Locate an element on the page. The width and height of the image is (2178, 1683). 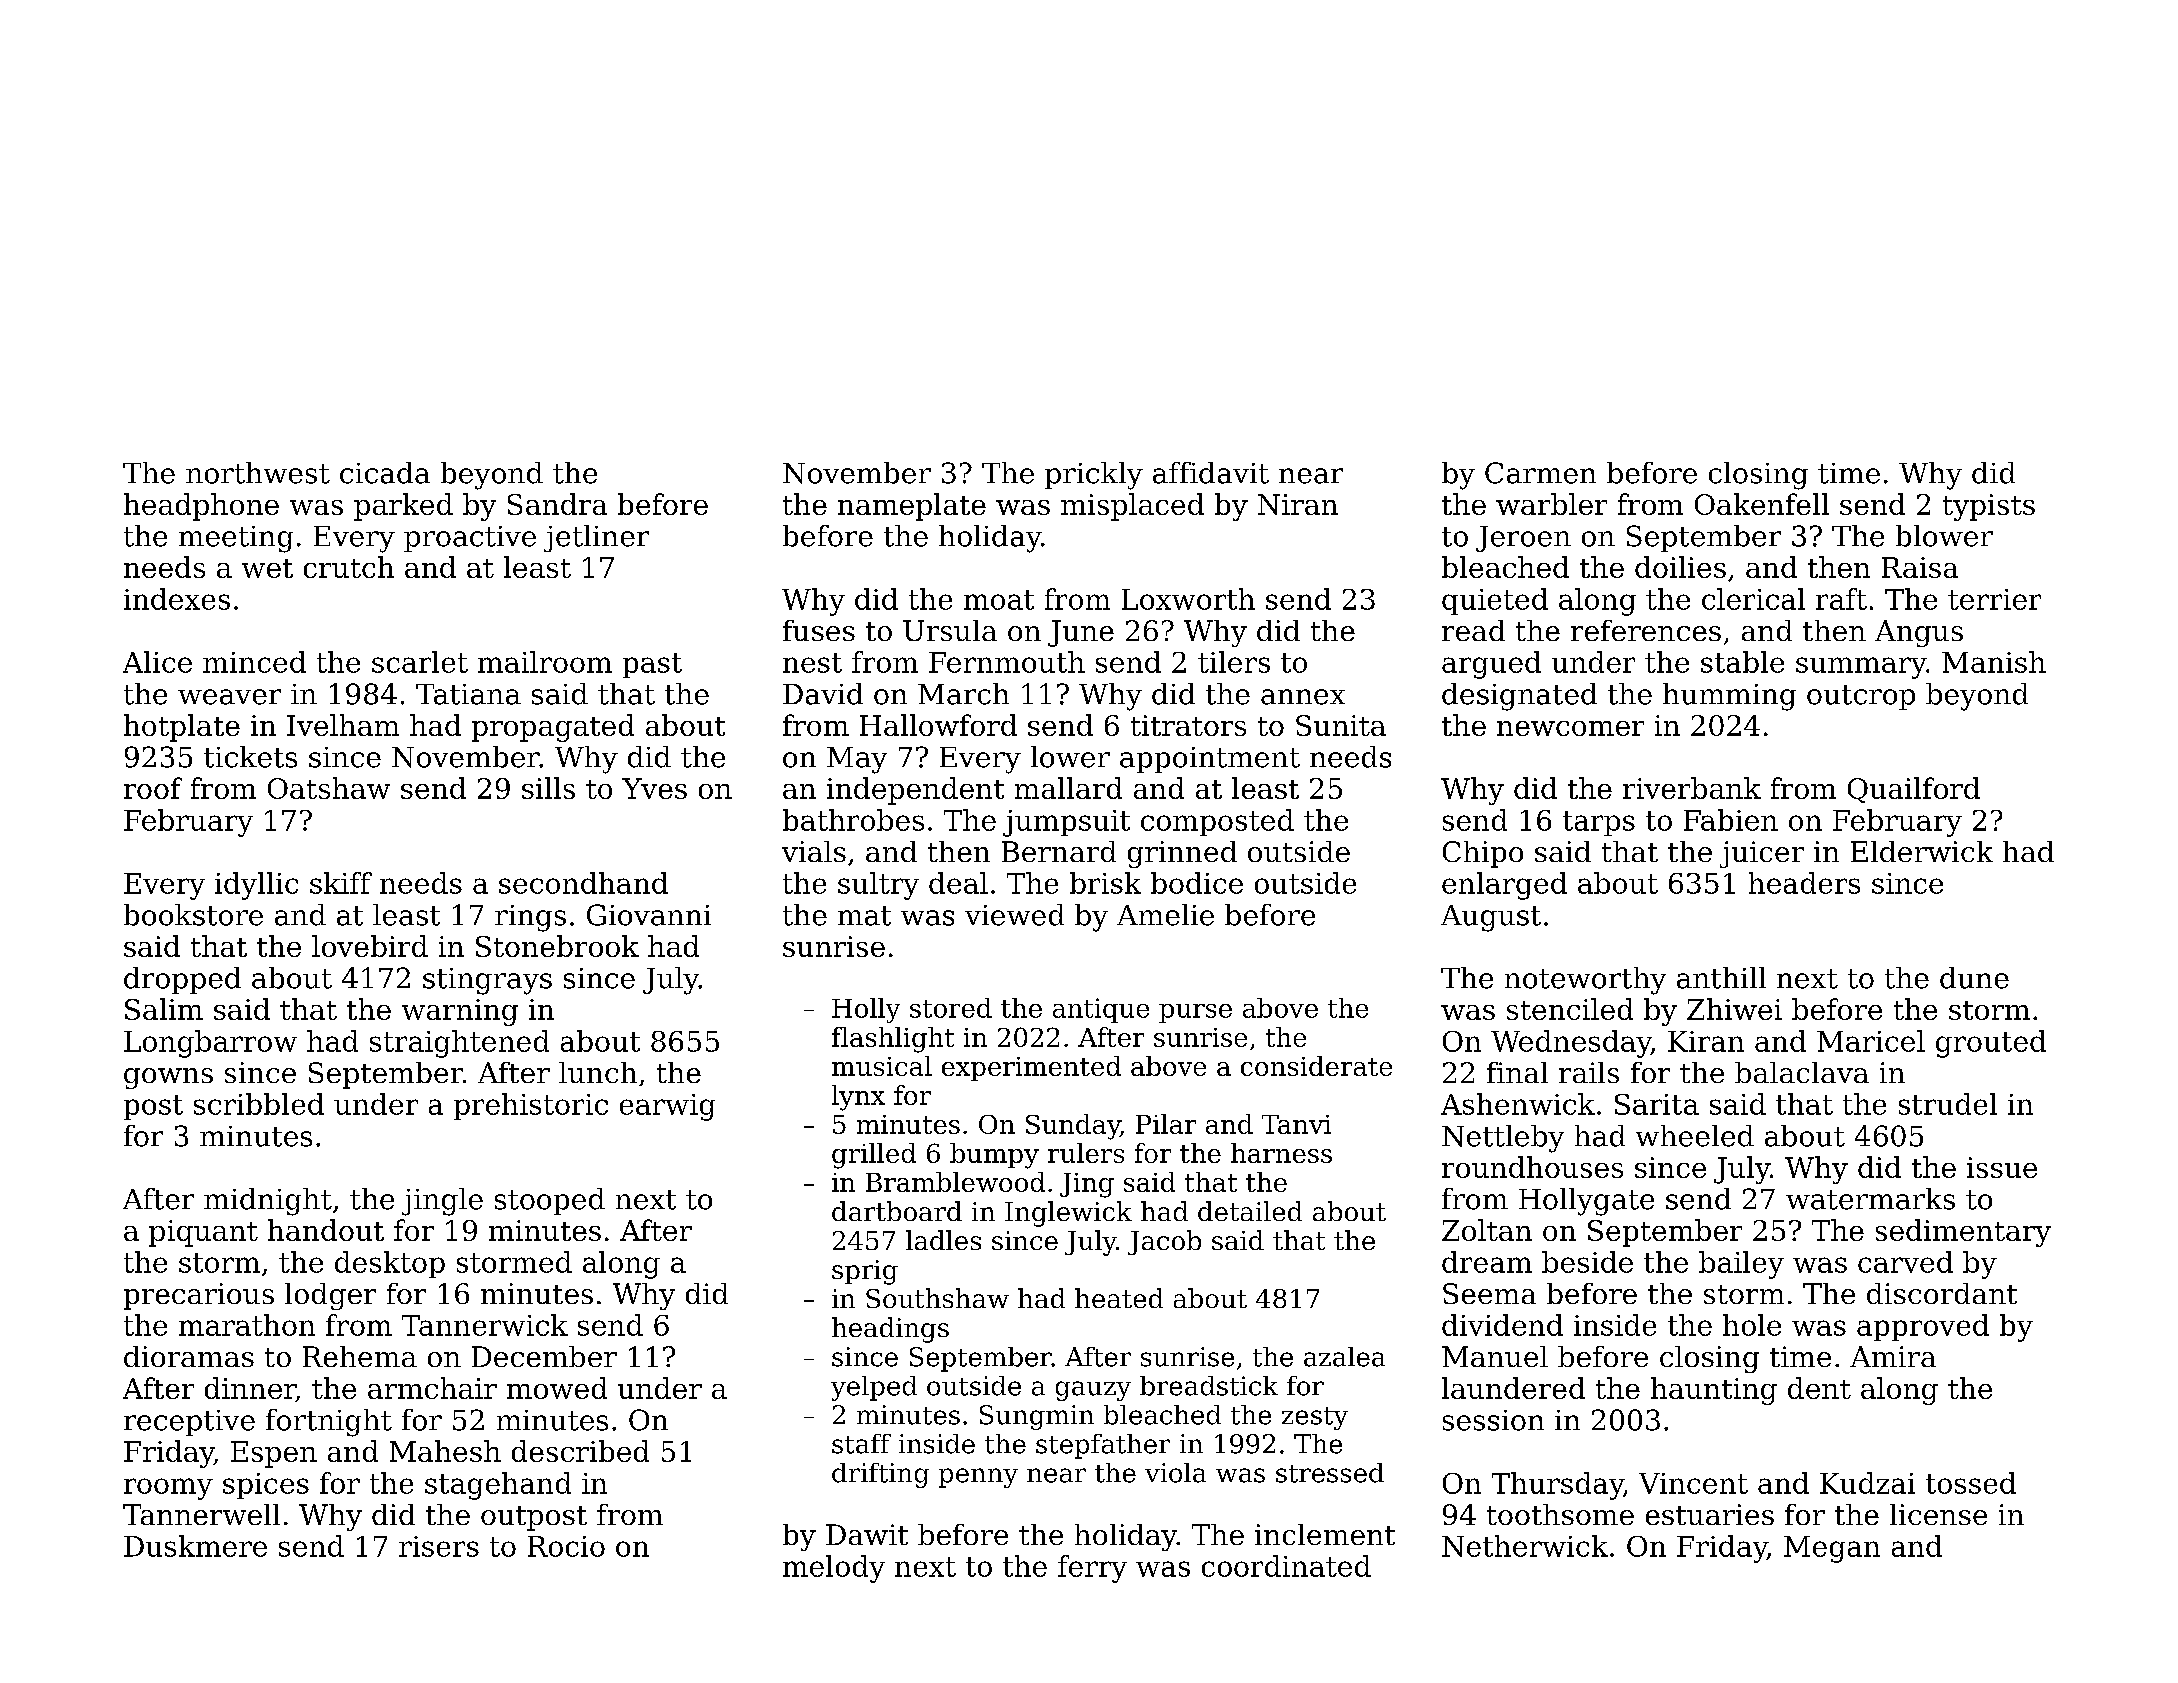
misplaced is located at coordinates (1132, 507).
